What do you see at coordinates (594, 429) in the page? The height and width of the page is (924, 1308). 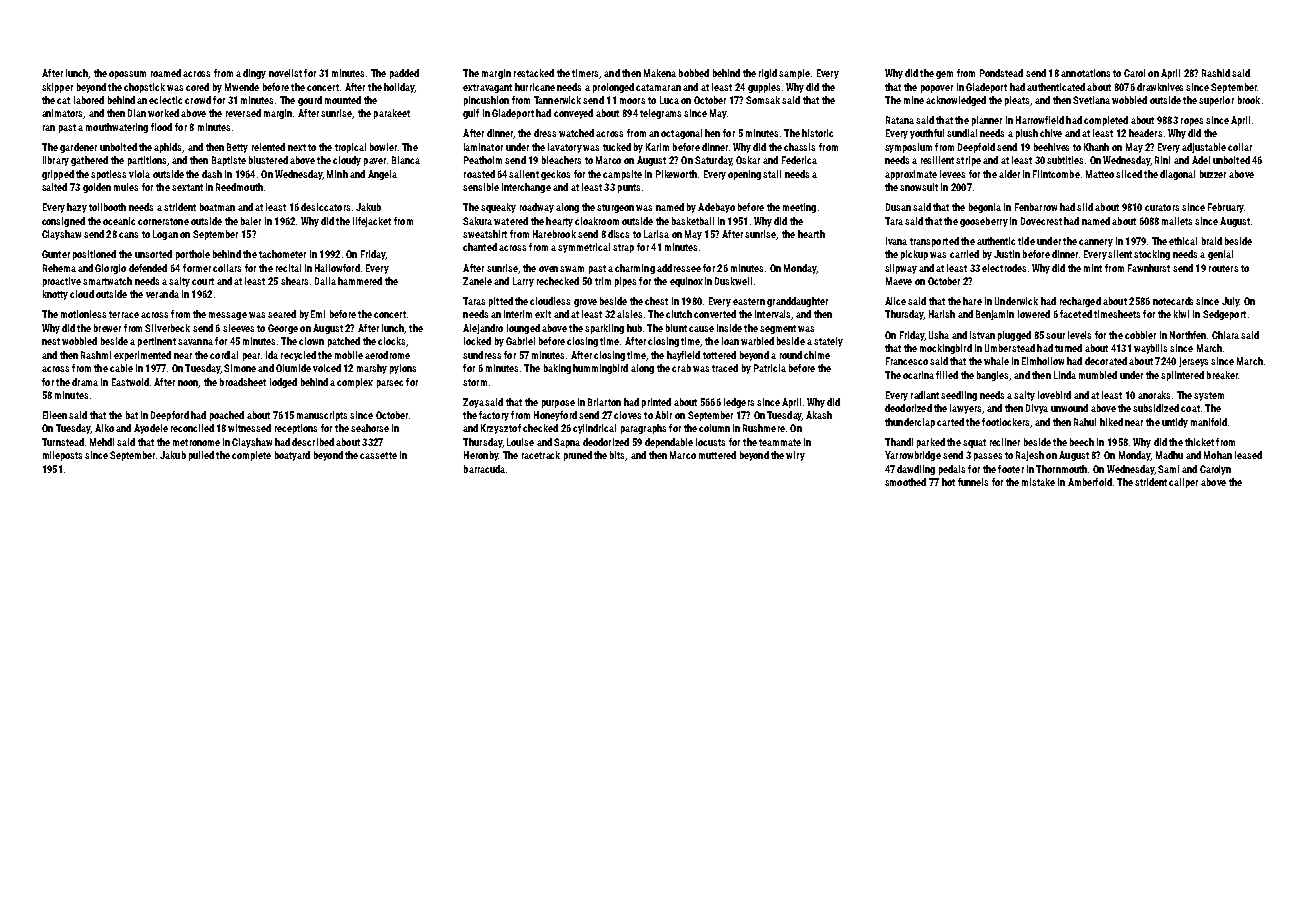 I see `cylindrical` at bounding box center [594, 429].
